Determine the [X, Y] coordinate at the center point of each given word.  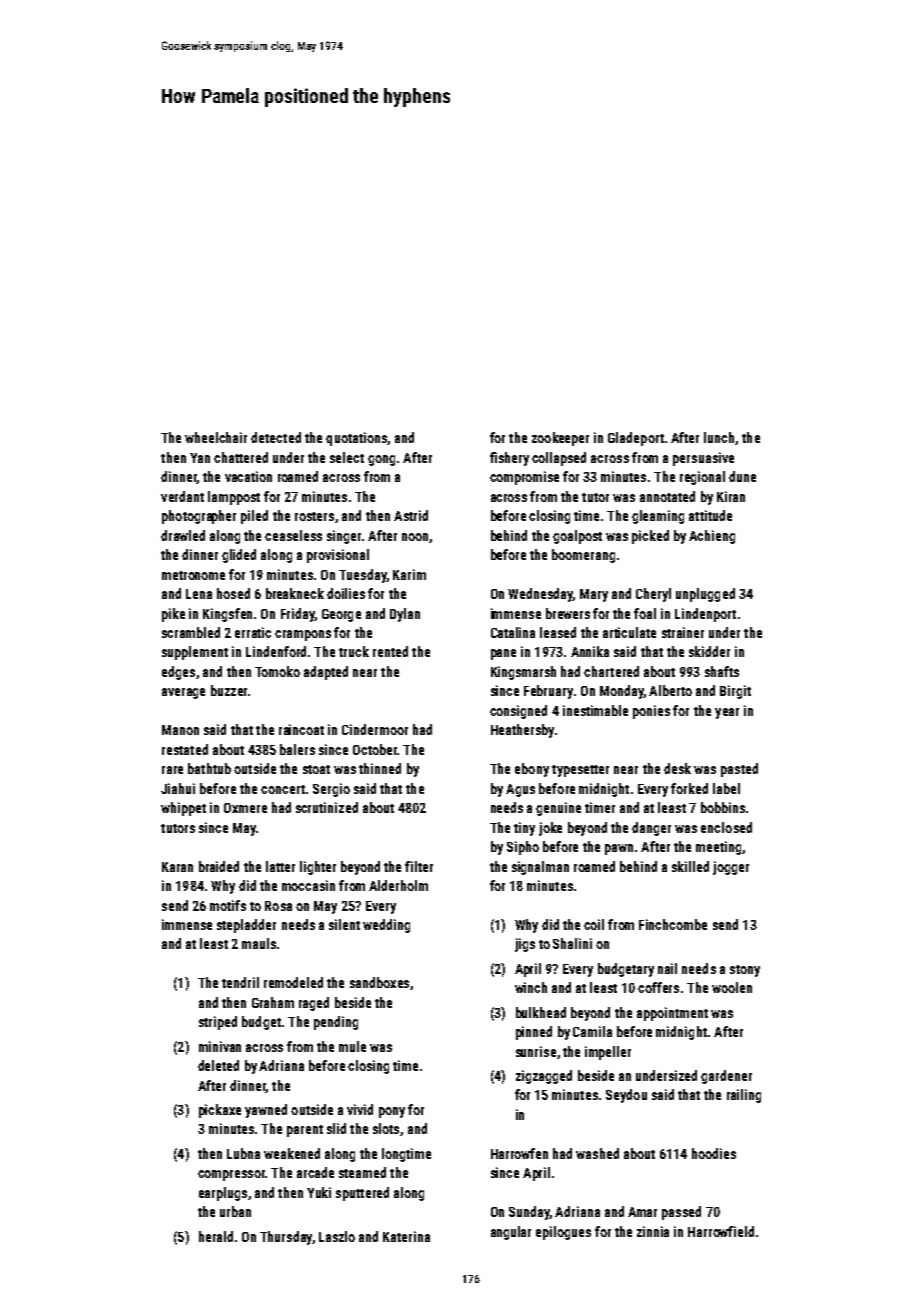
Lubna [243, 1153]
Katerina [406, 1236]
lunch [719, 437]
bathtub [209, 768]
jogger [731, 868]
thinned [380, 768]
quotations [356, 439]
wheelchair [216, 437]
